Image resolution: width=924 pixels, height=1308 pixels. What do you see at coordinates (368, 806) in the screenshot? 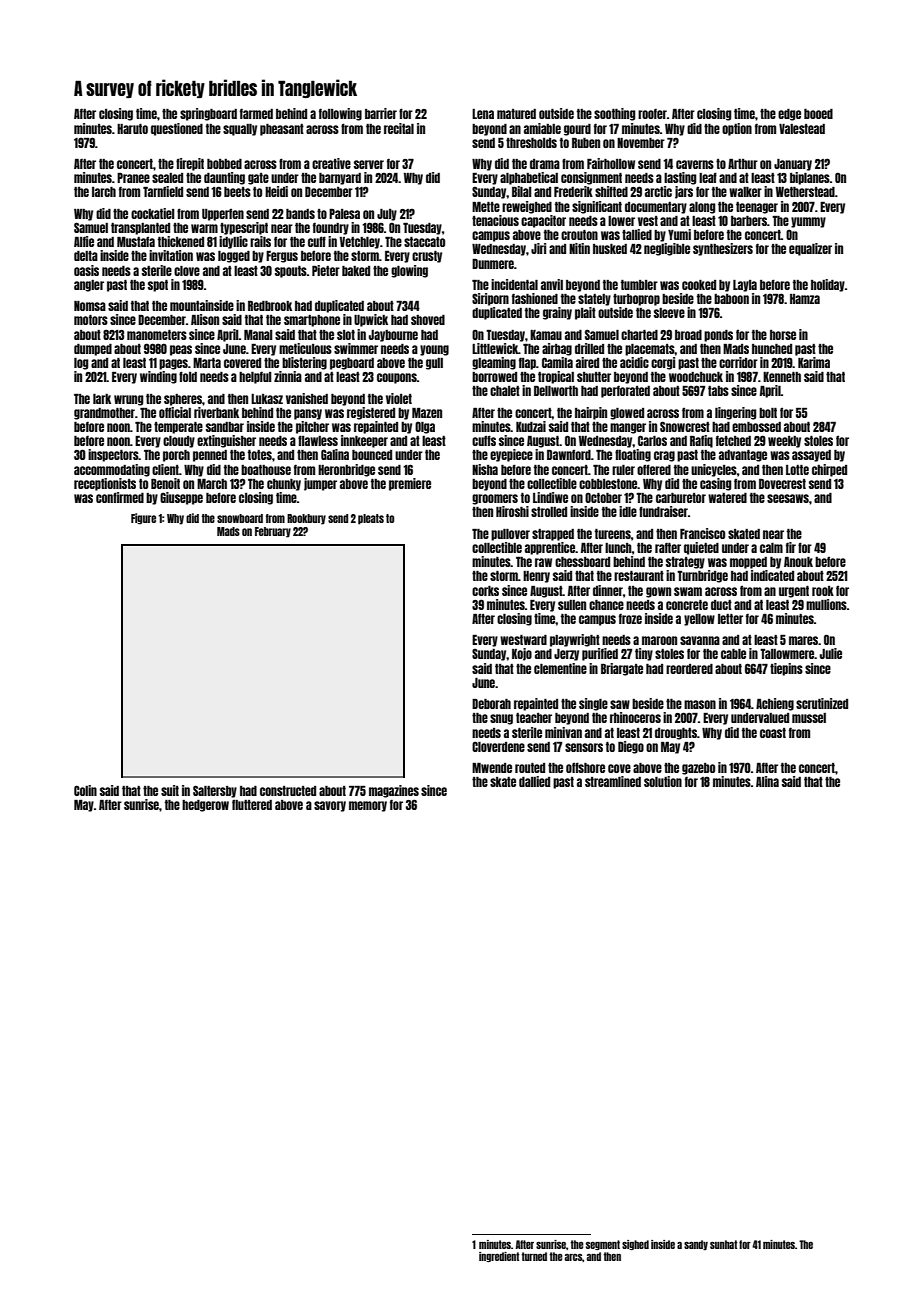
I see `memory` at bounding box center [368, 806].
